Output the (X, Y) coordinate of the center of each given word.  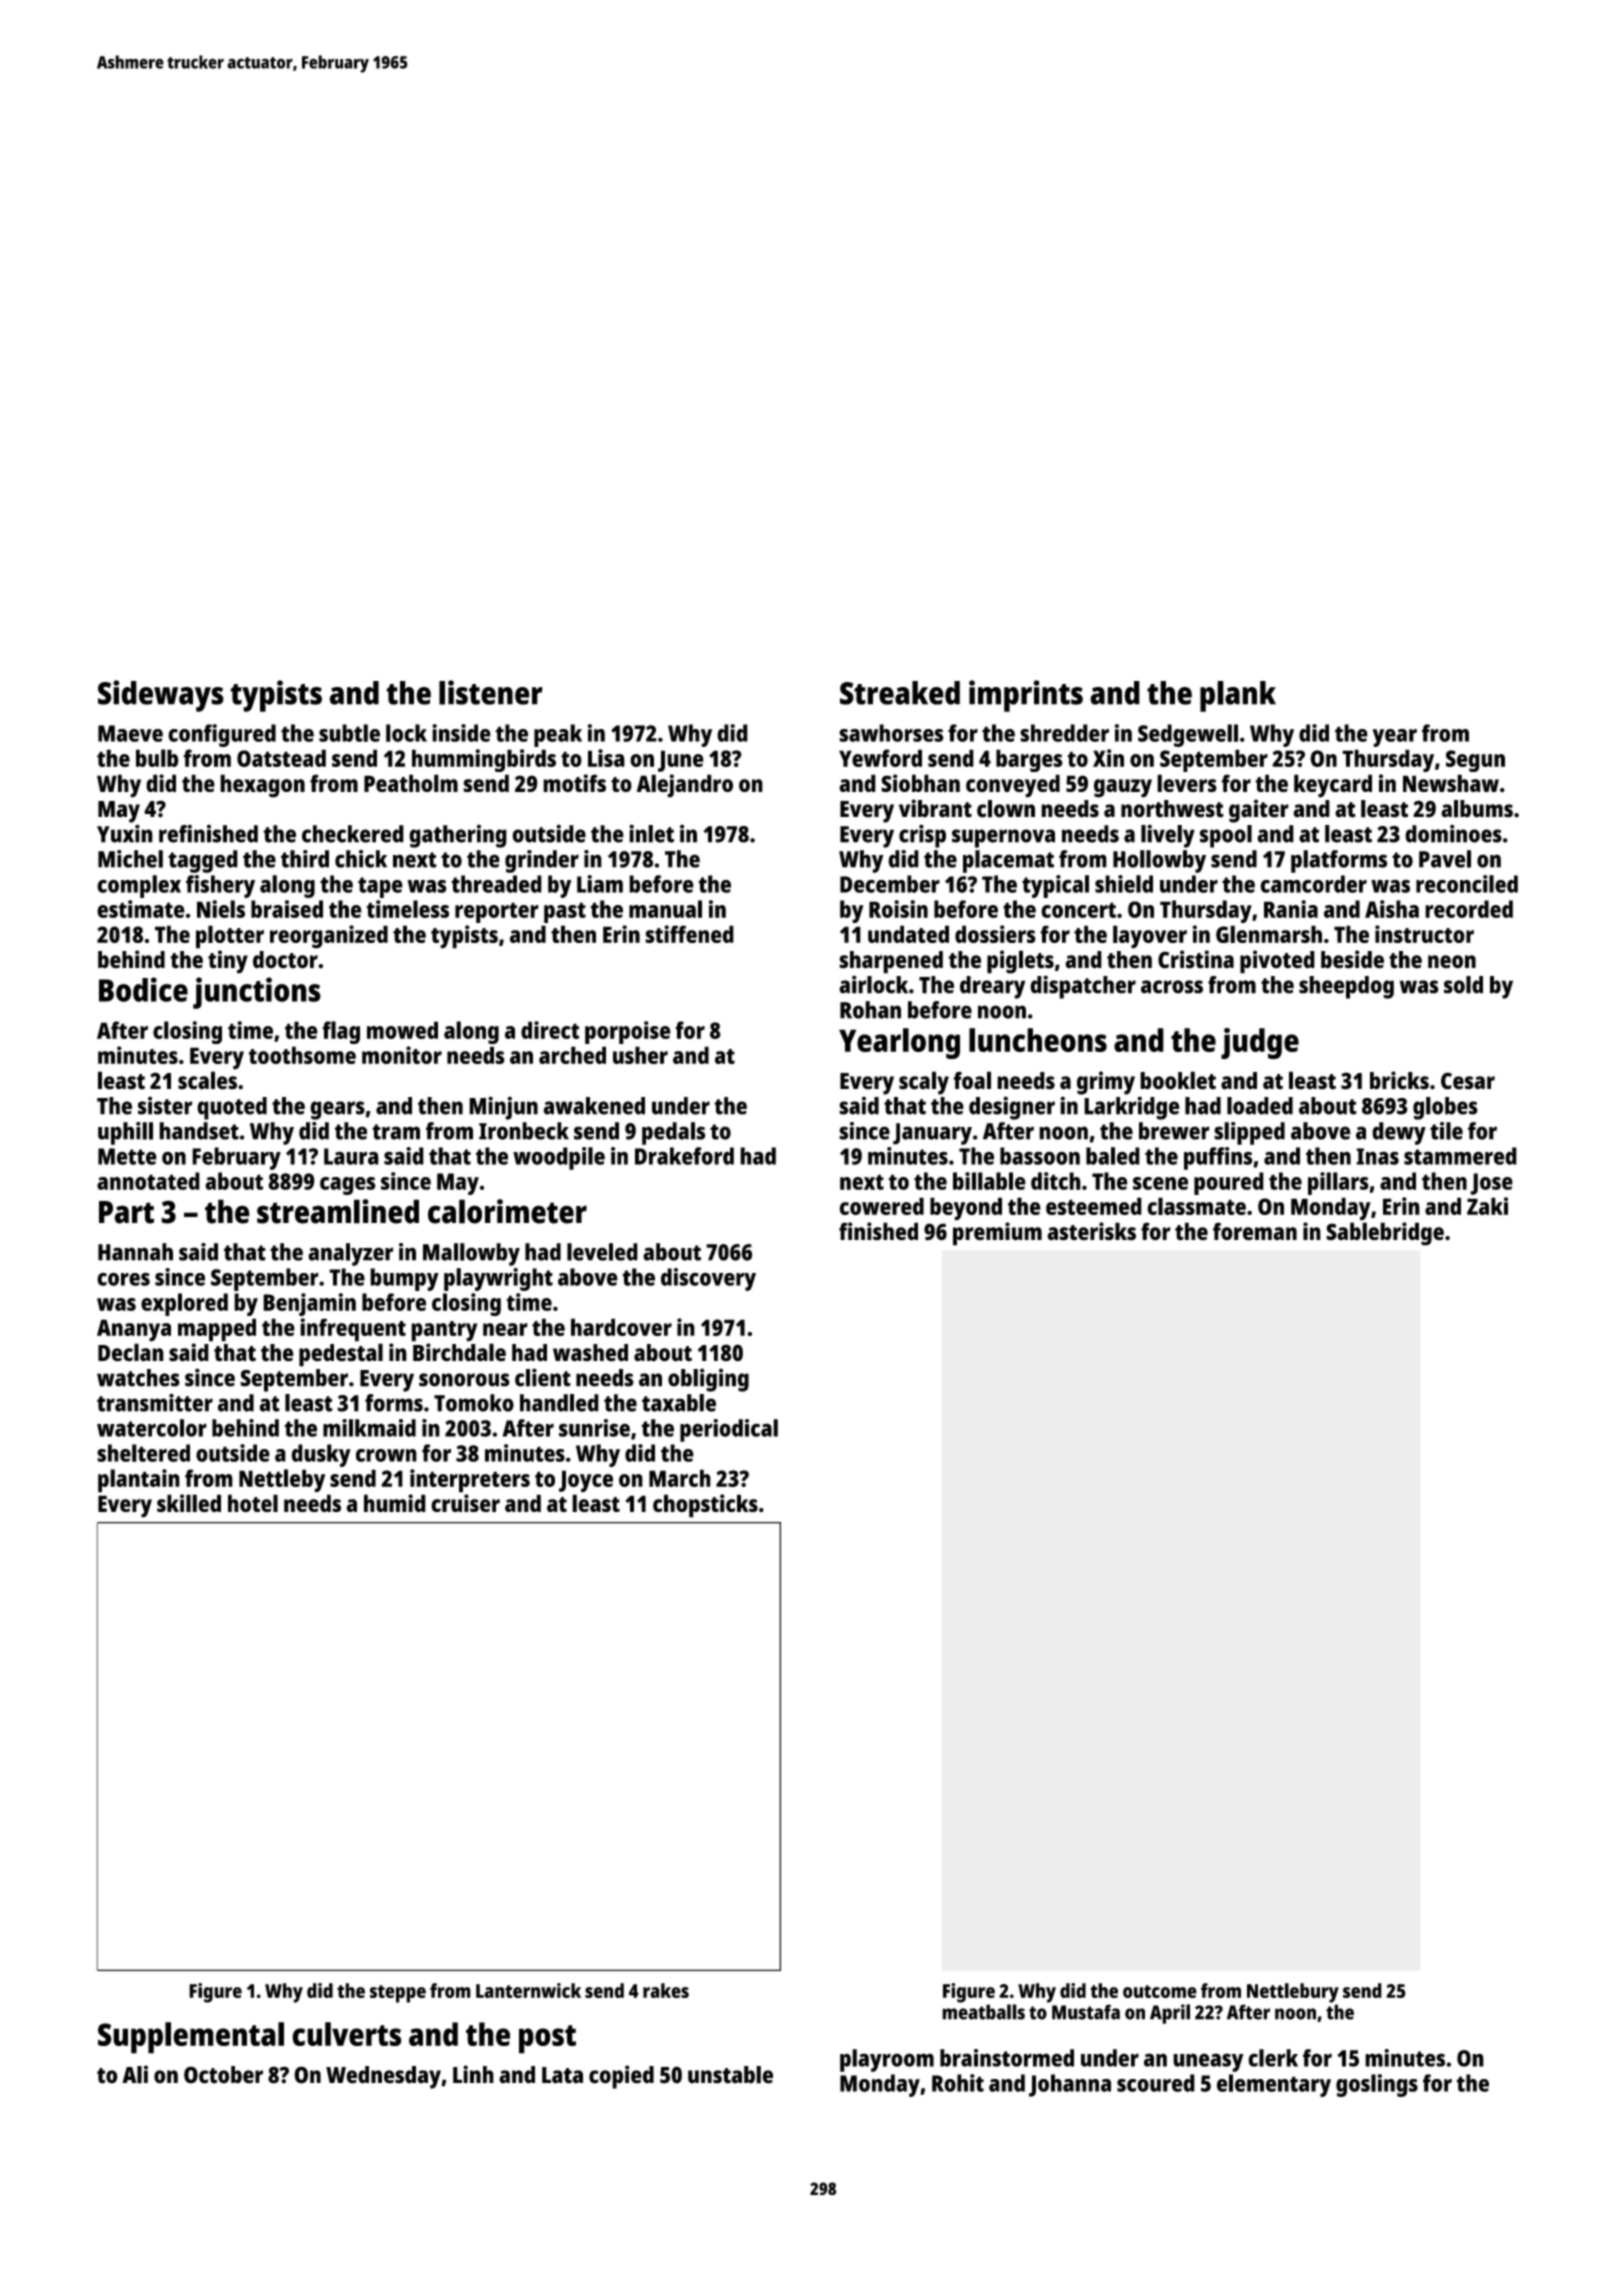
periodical (729, 1430)
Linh (473, 2074)
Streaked (900, 693)
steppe (398, 1994)
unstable (730, 2075)
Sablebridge (1385, 1234)
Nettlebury (1293, 1993)
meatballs (983, 2012)
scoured (1156, 2083)
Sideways (161, 696)
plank (1238, 696)
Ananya (134, 1330)
